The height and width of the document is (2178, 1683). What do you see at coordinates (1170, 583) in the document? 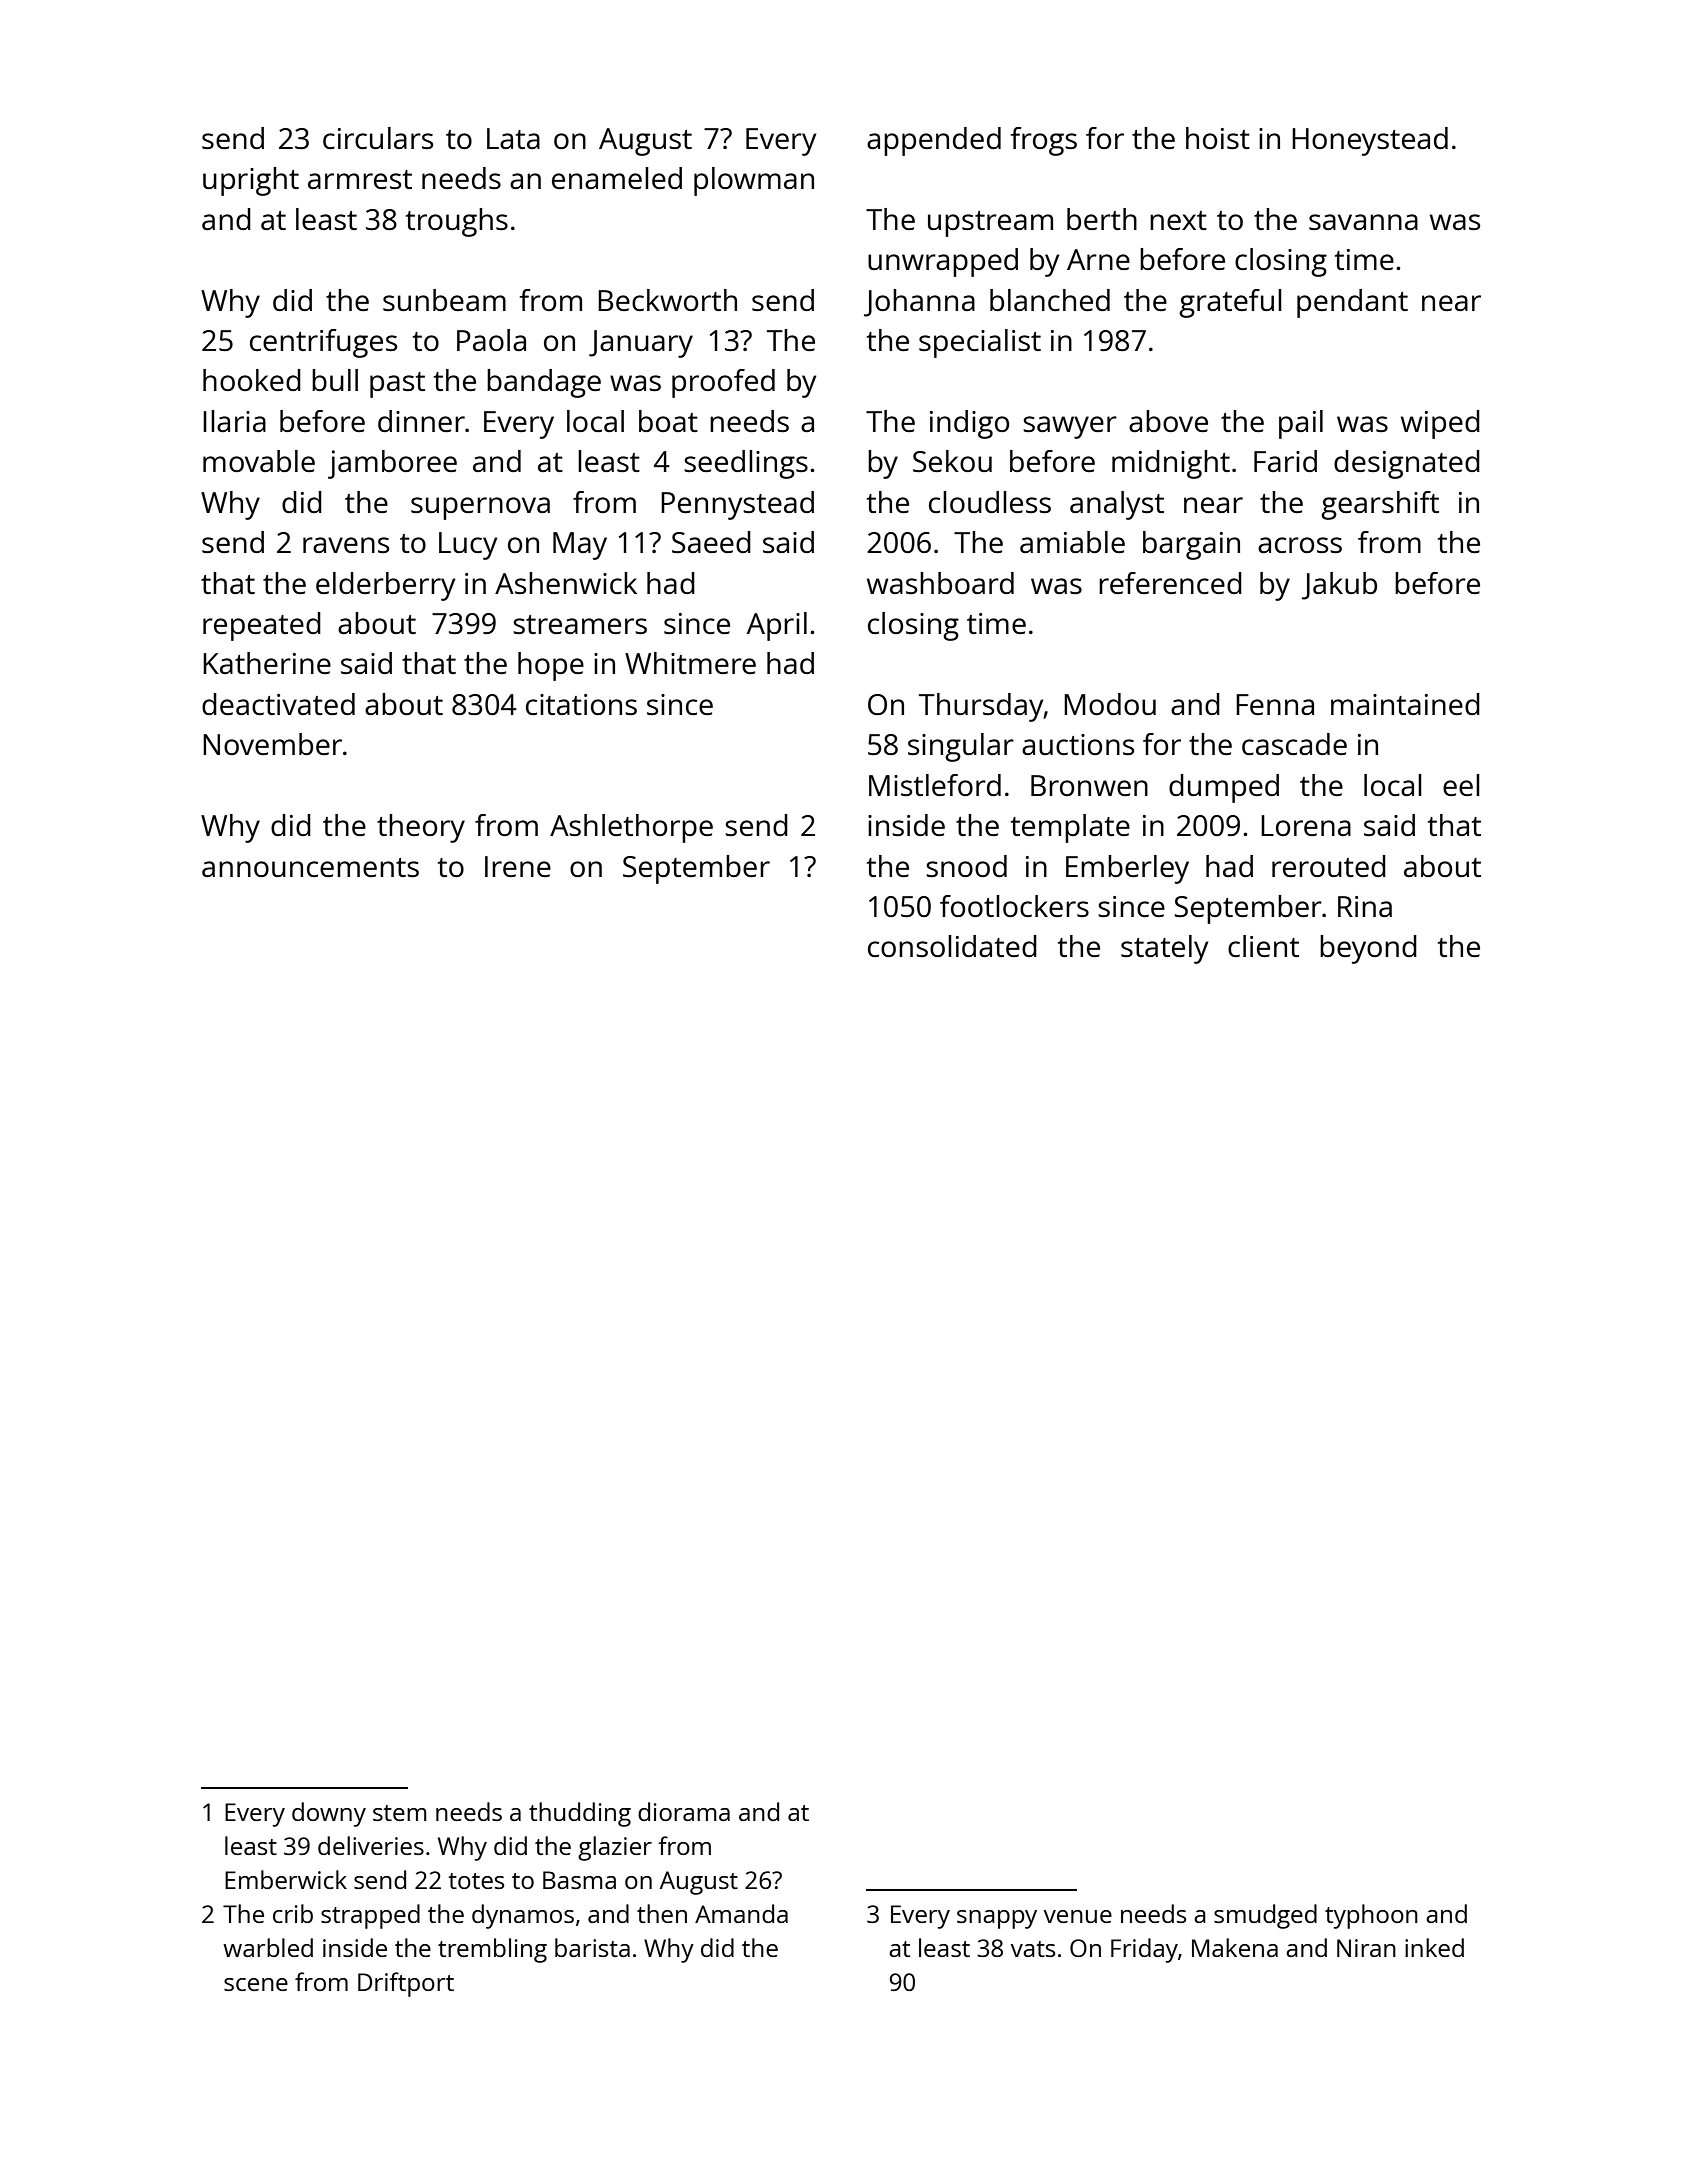
I see `referenced` at bounding box center [1170, 583].
